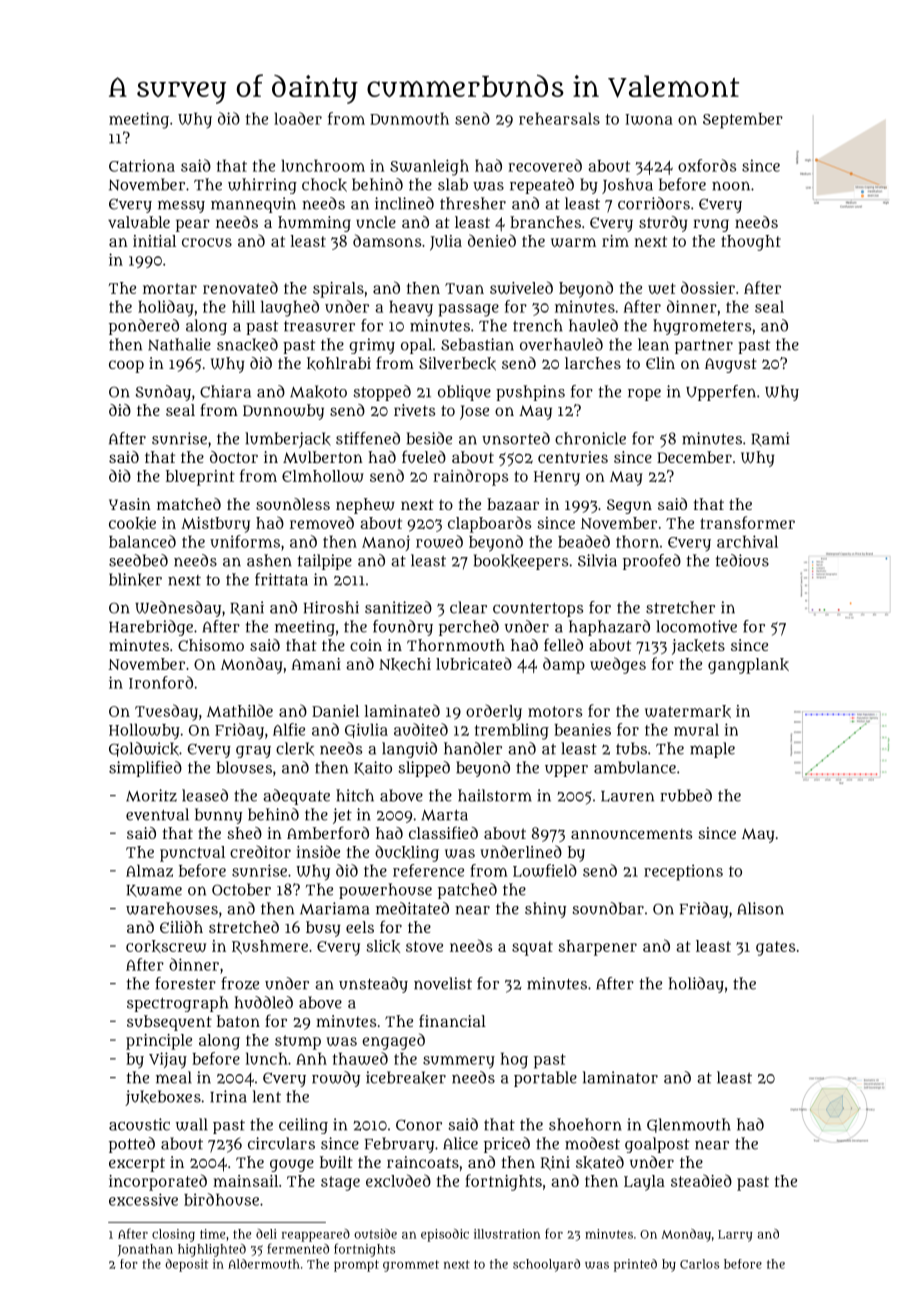 Image resolution: width=908 pixels, height=1316 pixels. What do you see at coordinates (699, 1264) in the document?
I see `Carlos` at bounding box center [699, 1264].
